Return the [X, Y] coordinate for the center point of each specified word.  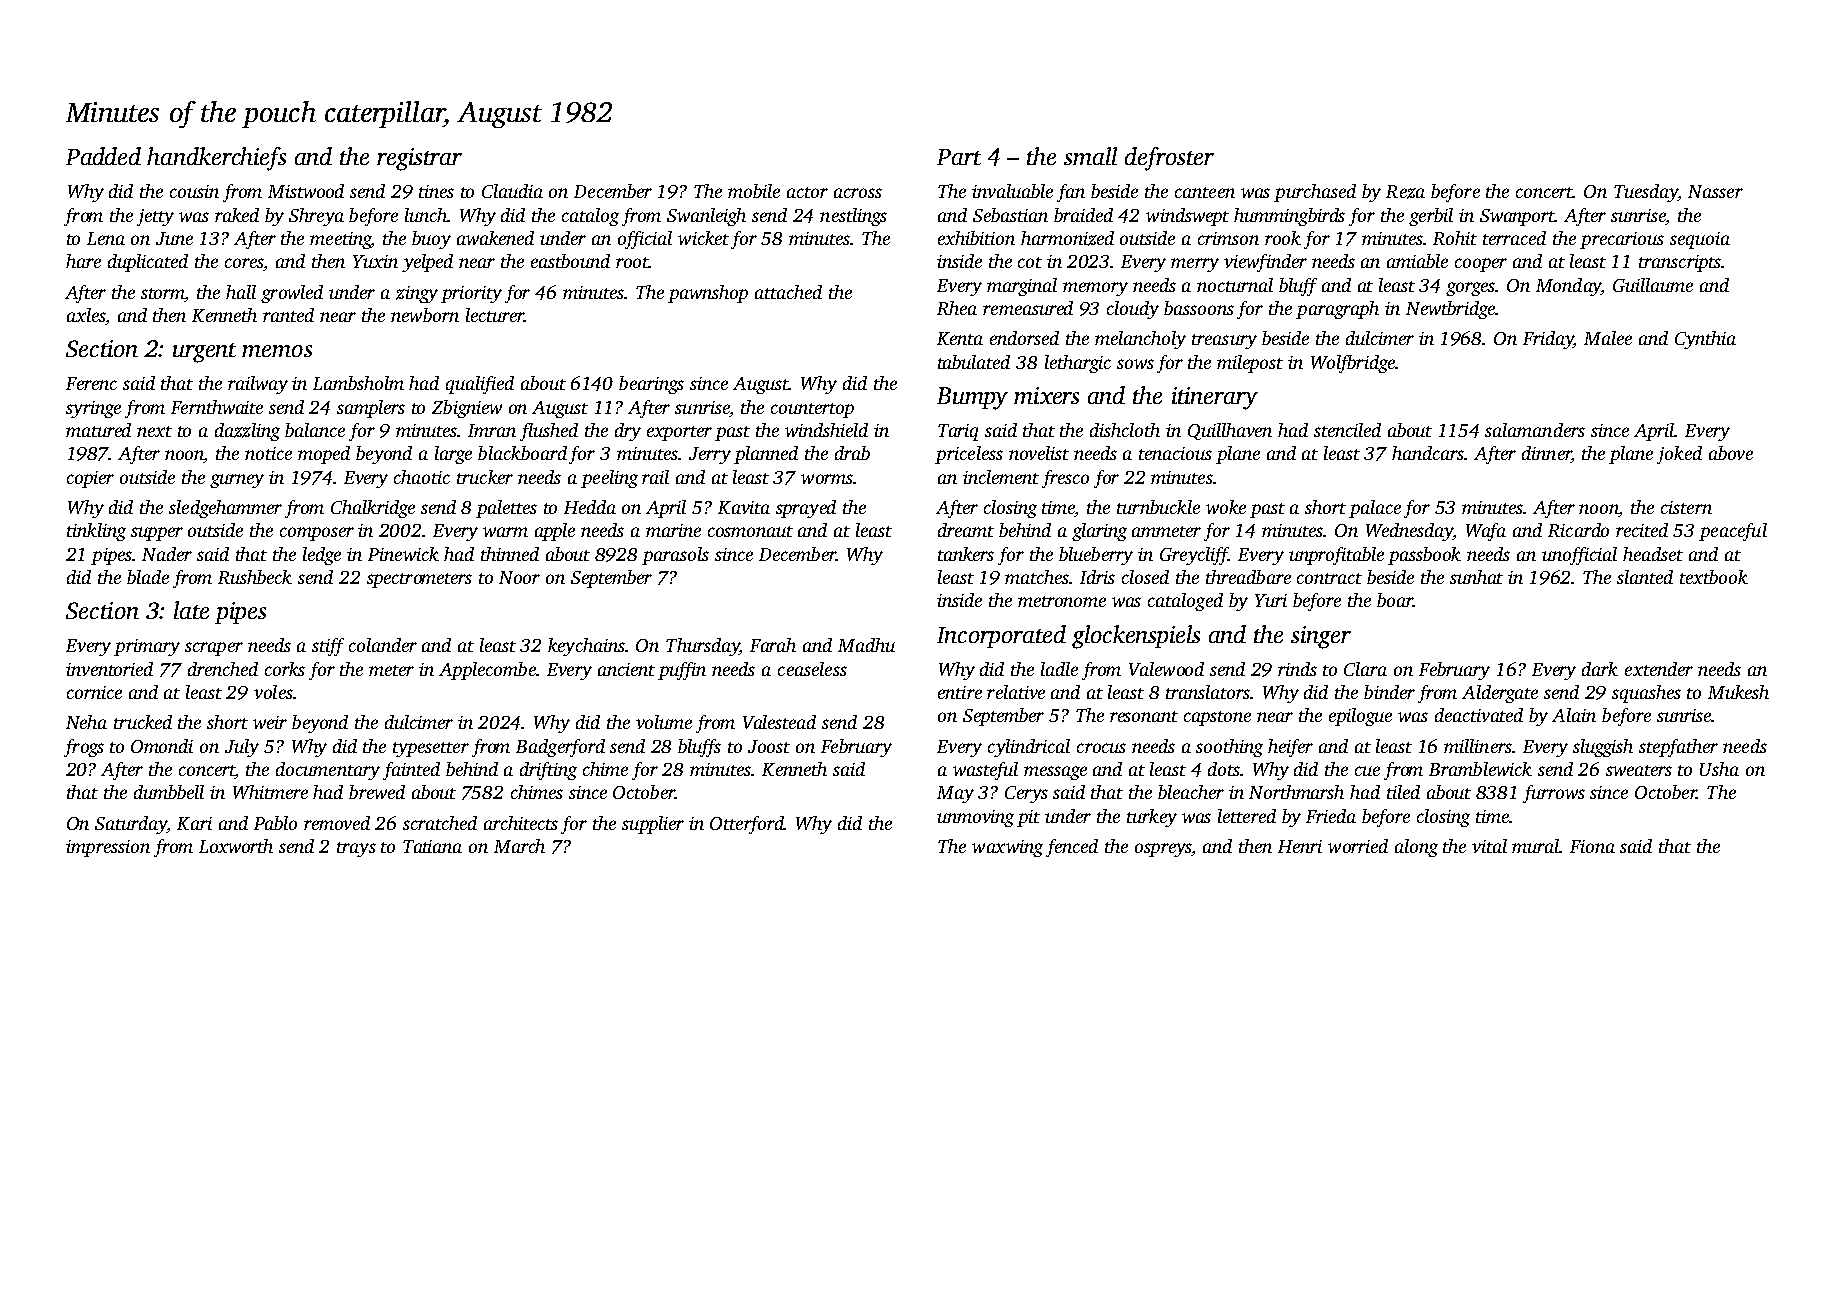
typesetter [431, 749]
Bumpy [972, 398]
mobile [754, 191]
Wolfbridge [1353, 364]
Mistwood [306, 191]
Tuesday [1646, 193]
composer [317, 534]
